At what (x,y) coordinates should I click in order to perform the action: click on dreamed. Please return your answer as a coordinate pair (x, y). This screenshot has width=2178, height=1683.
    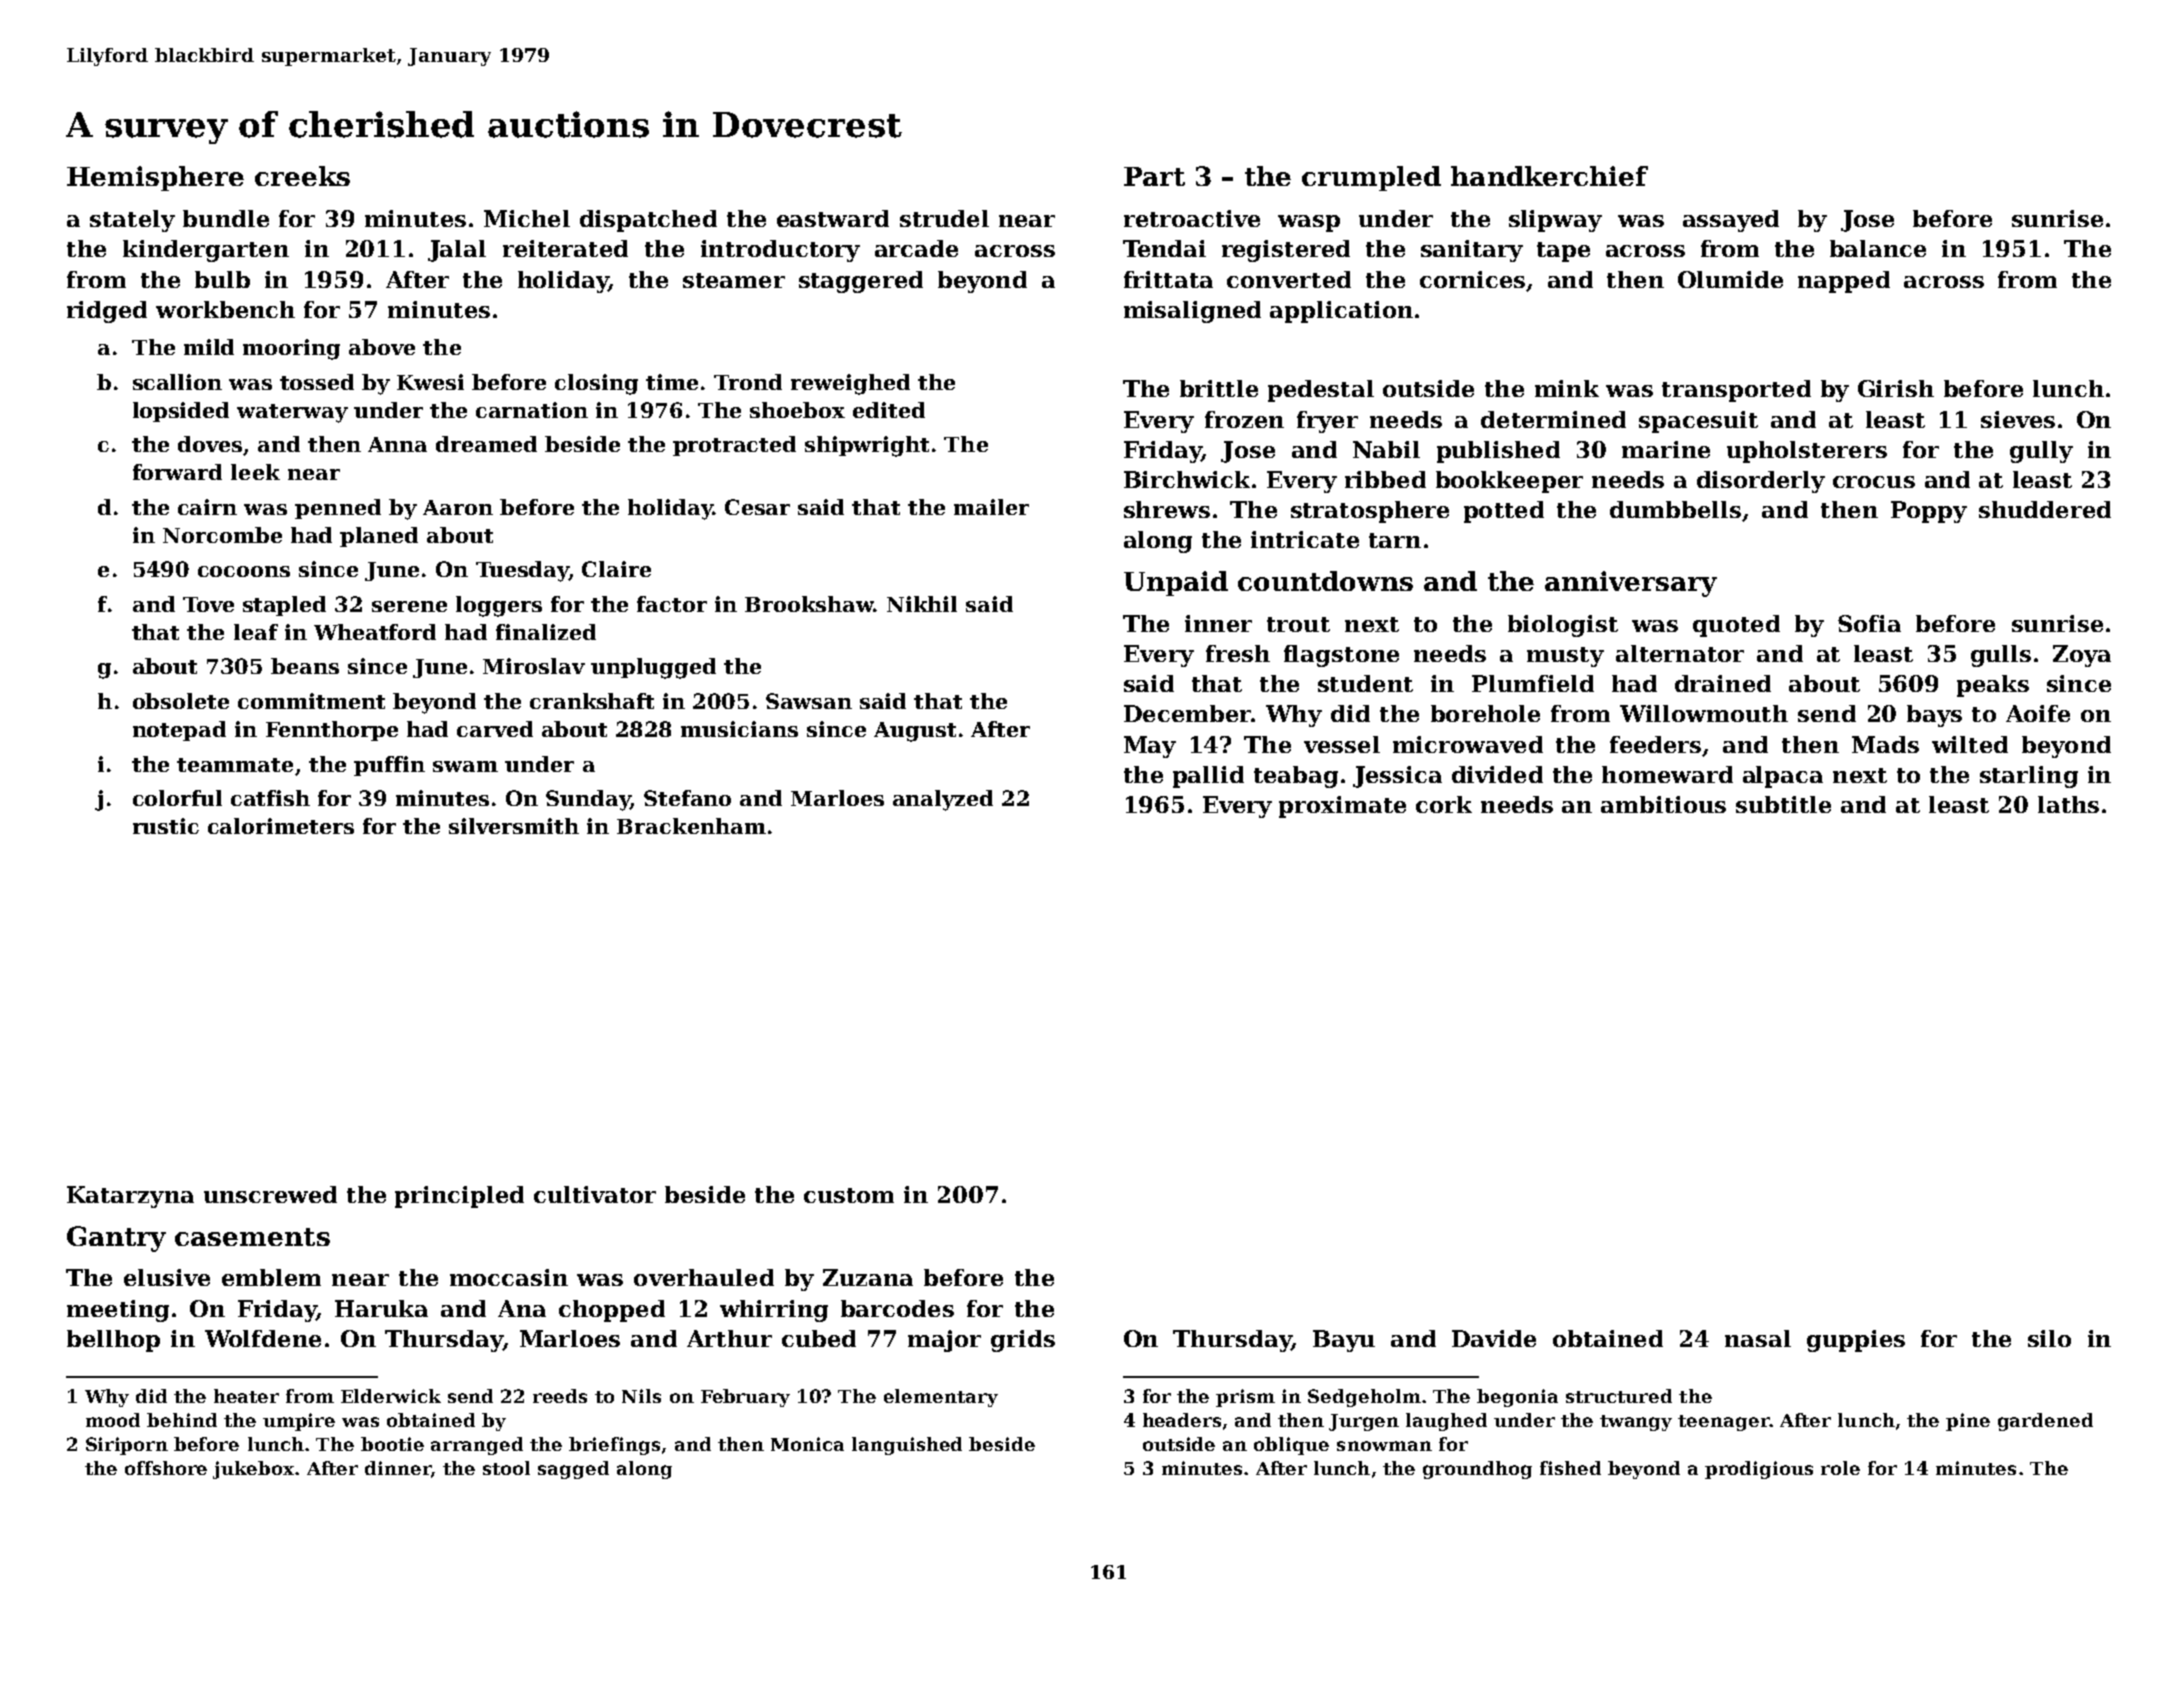
    Looking at the image, I should click on (486, 444).
